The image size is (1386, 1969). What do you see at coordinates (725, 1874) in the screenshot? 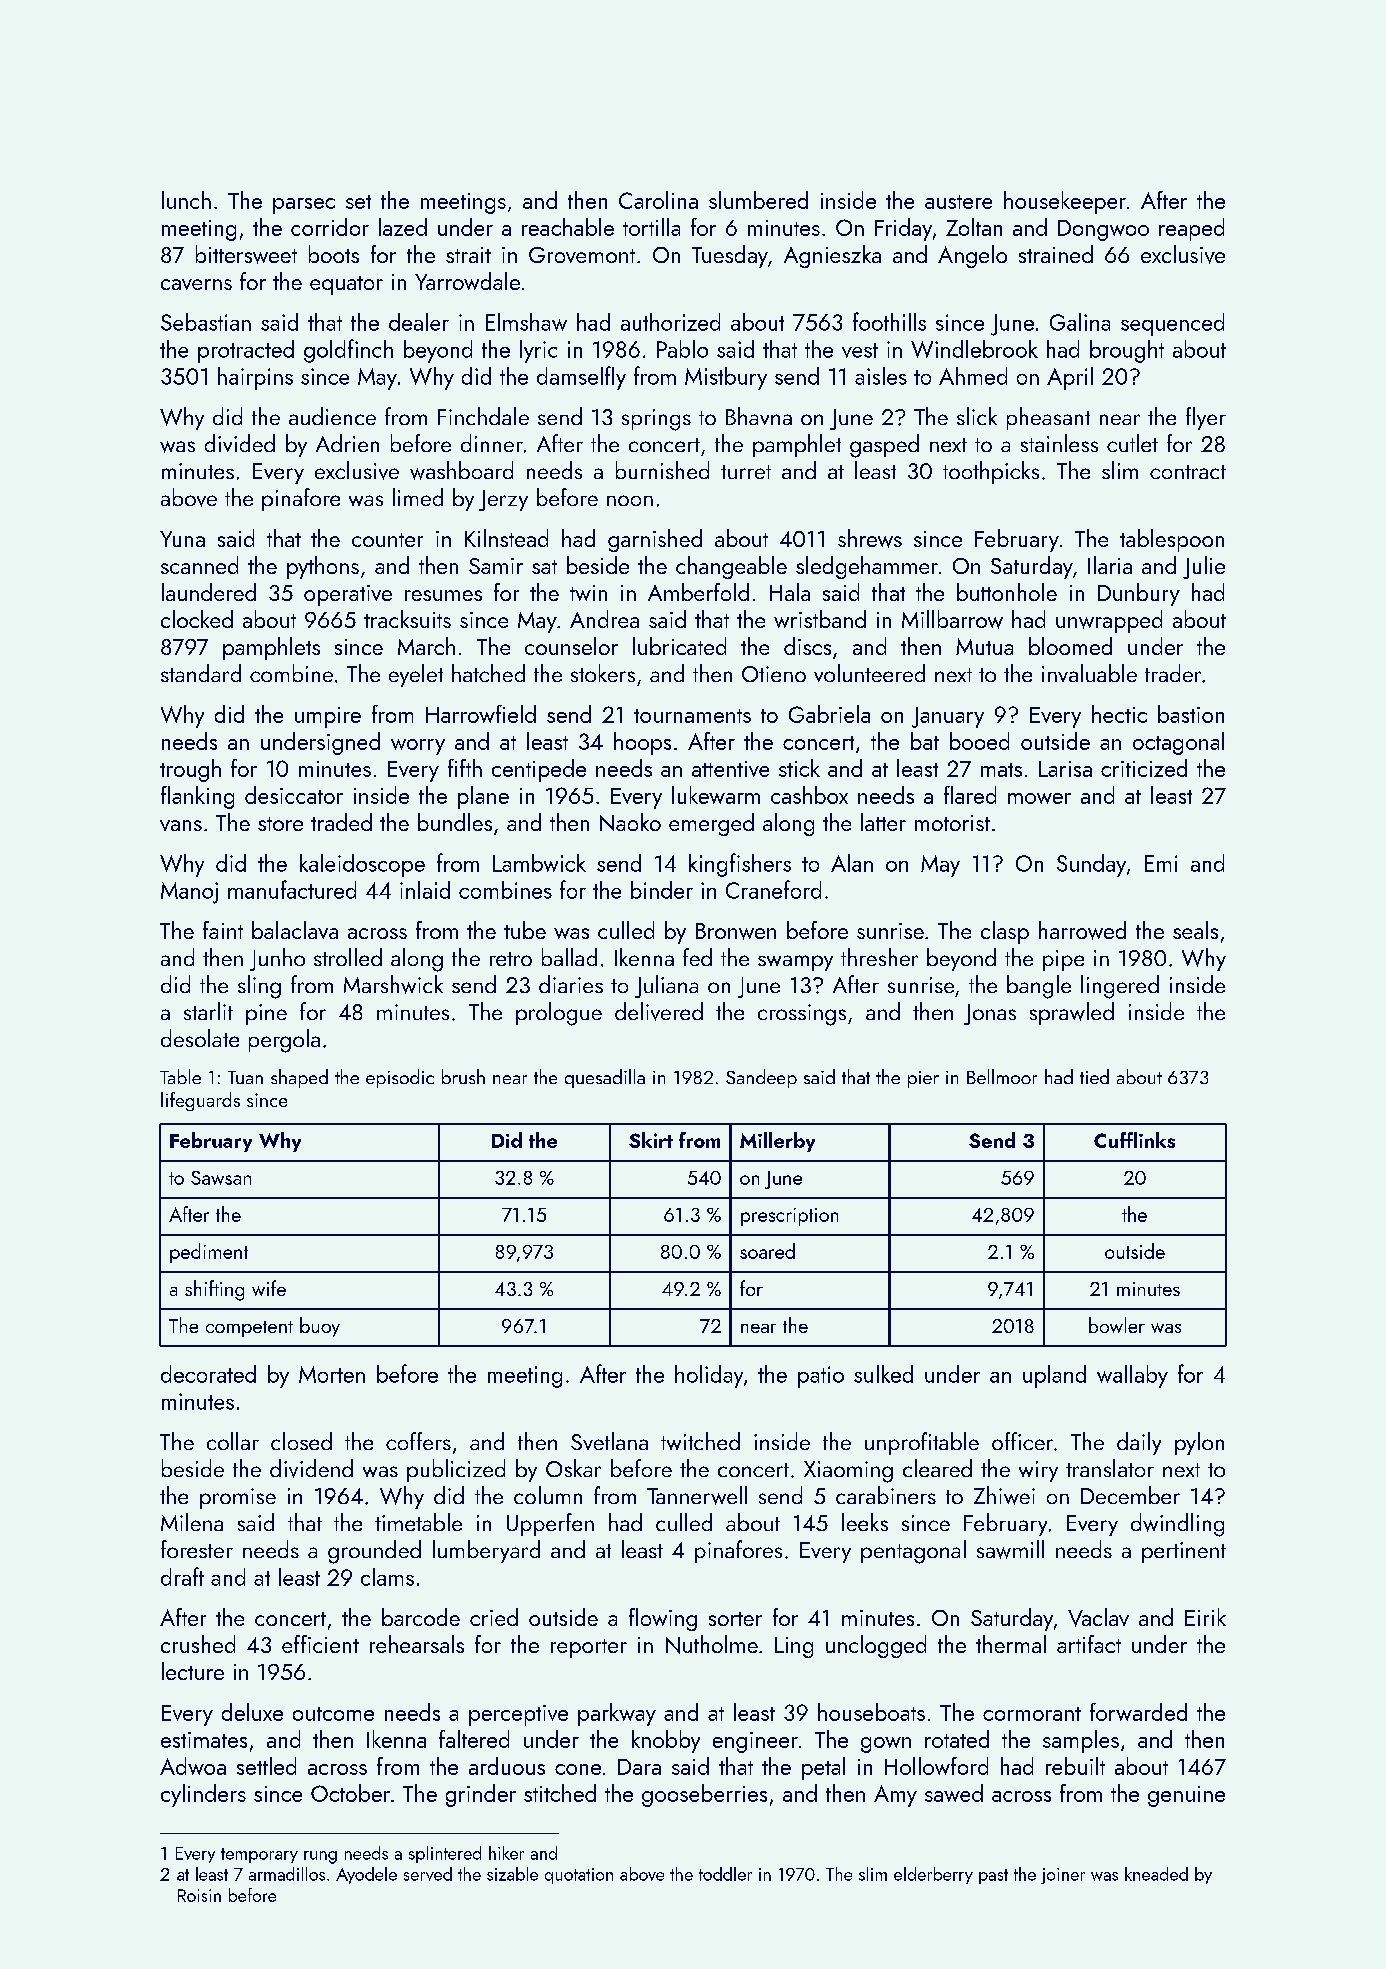
I see `toddler` at bounding box center [725, 1874].
